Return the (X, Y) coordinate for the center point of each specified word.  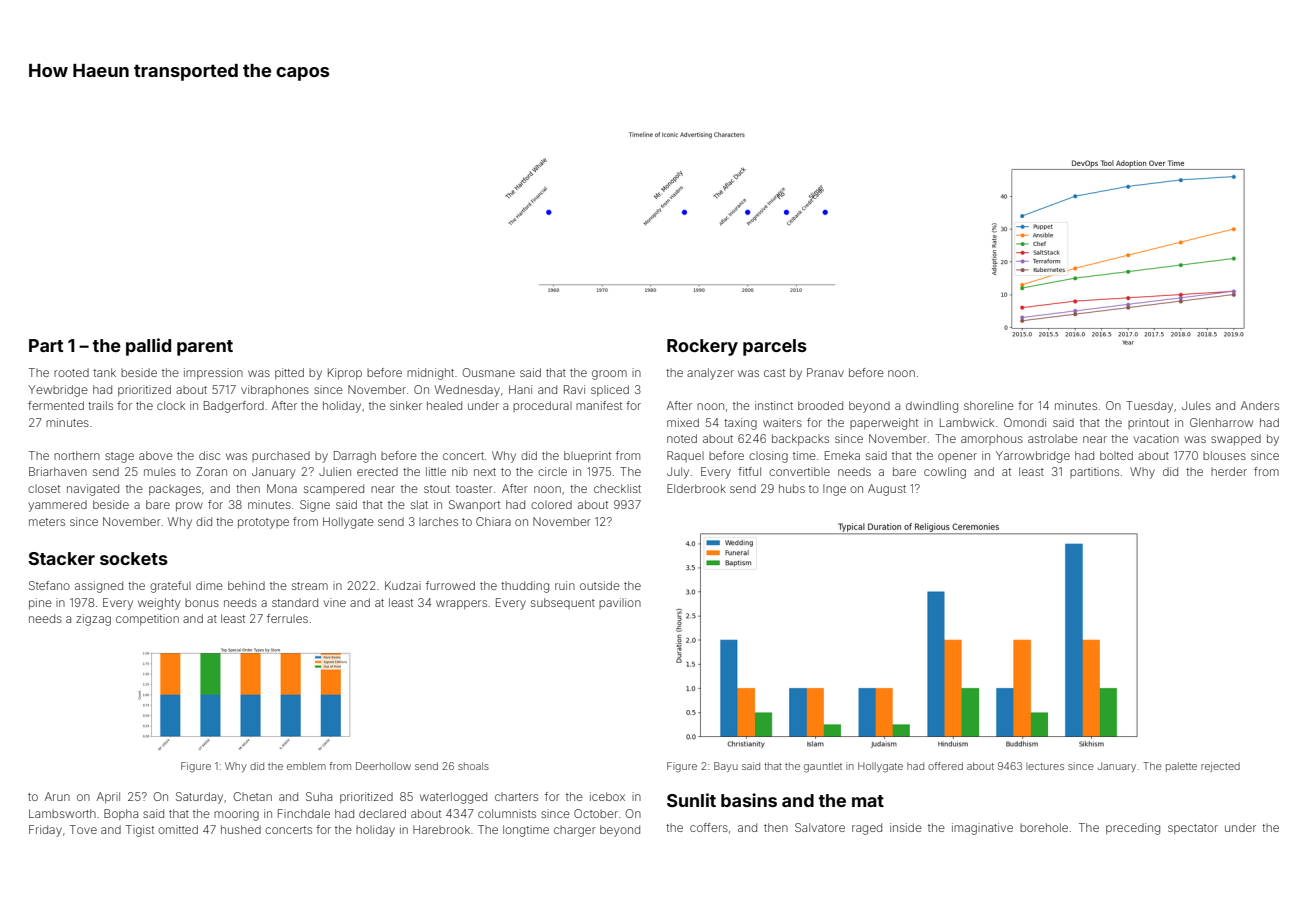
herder (1229, 471)
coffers (709, 827)
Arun (57, 796)
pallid (148, 347)
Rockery (702, 347)
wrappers (461, 604)
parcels (775, 347)
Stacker (61, 558)
